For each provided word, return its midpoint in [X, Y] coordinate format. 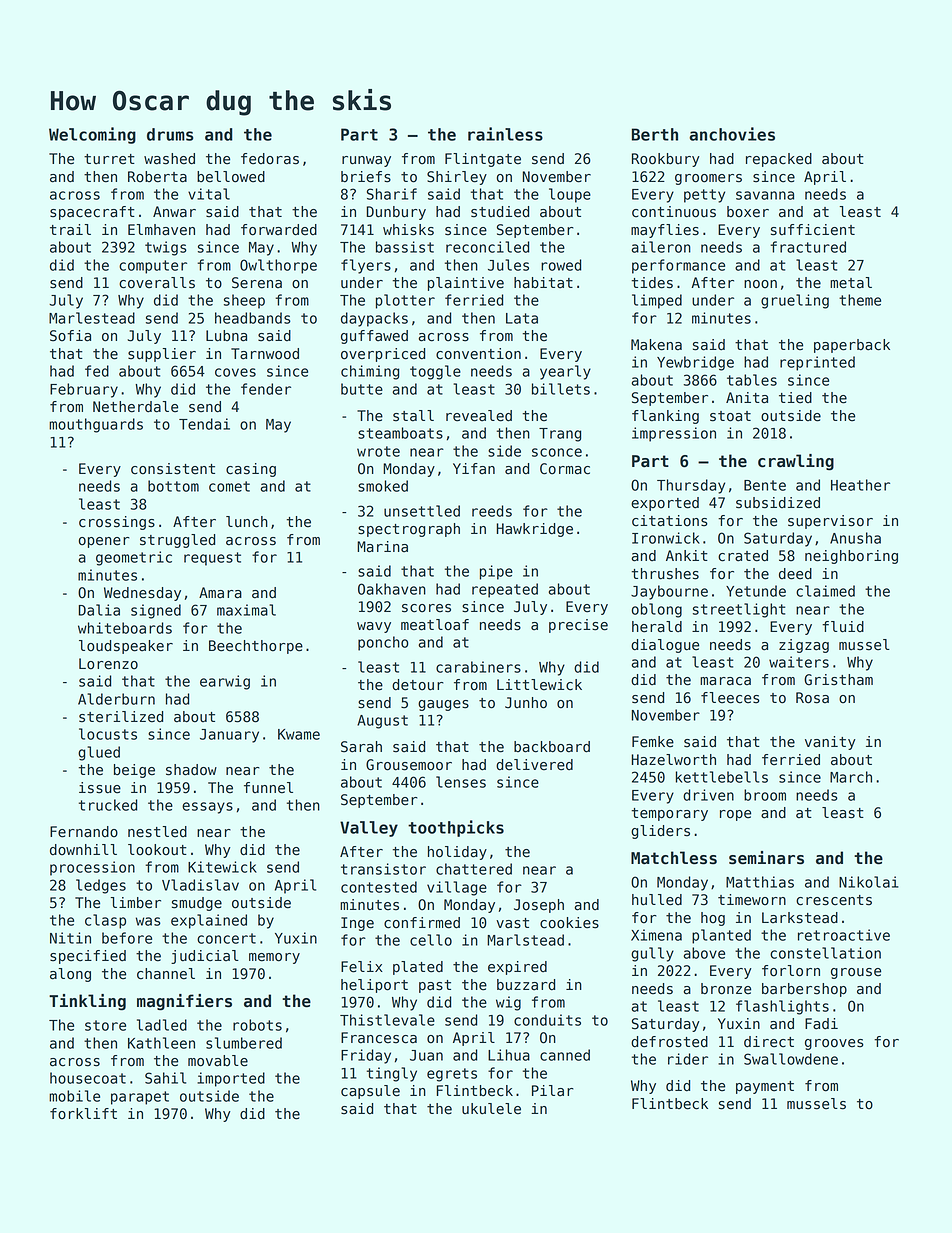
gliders [660, 832]
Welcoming [92, 135]
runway [366, 161]
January [229, 736]
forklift [83, 1114]
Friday [366, 1056]
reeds [492, 511]
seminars [766, 858]
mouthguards [96, 425]
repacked [779, 160]
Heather [860, 485]
